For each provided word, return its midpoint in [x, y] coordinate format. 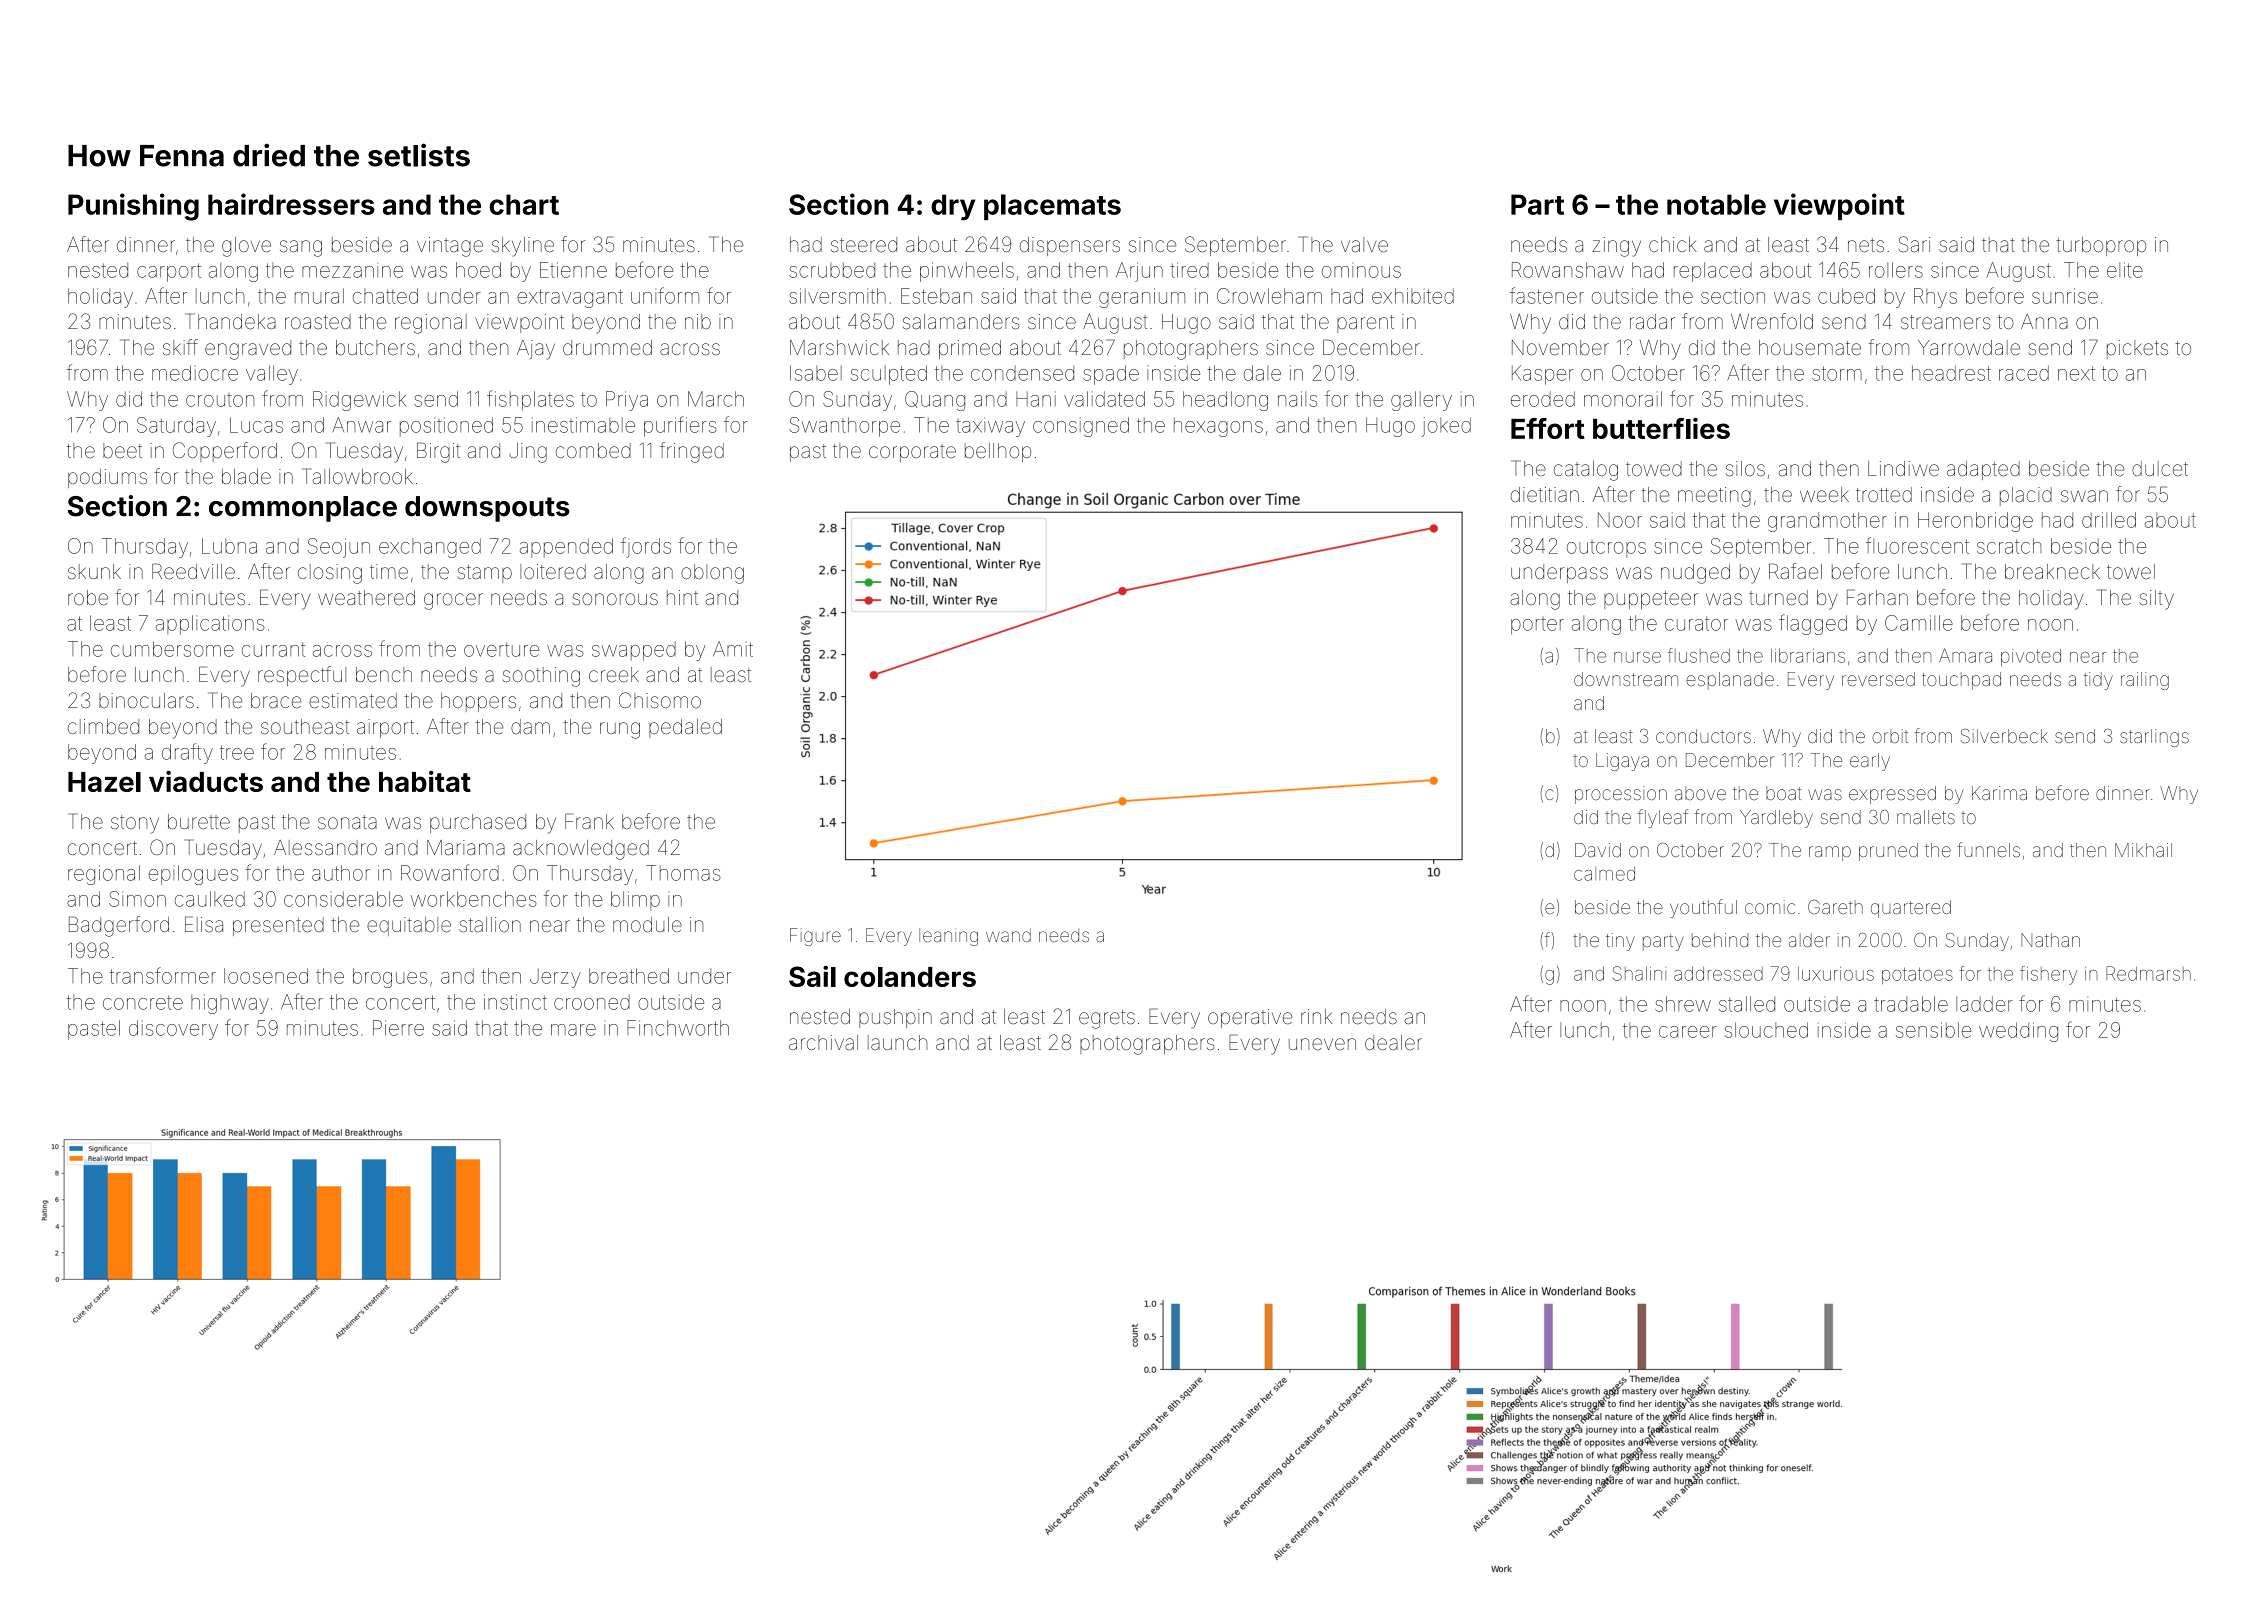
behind [1720, 940]
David [1598, 850]
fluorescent [1917, 545]
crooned [592, 1002]
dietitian [1545, 494]
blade [246, 476]
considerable [343, 899]
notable [1716, 204]
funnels [1988, 849]
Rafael [1795, 571]
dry [953, 207]
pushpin [895, 1018]
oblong [712, 574]
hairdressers [291, 204]
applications [210, 625]
